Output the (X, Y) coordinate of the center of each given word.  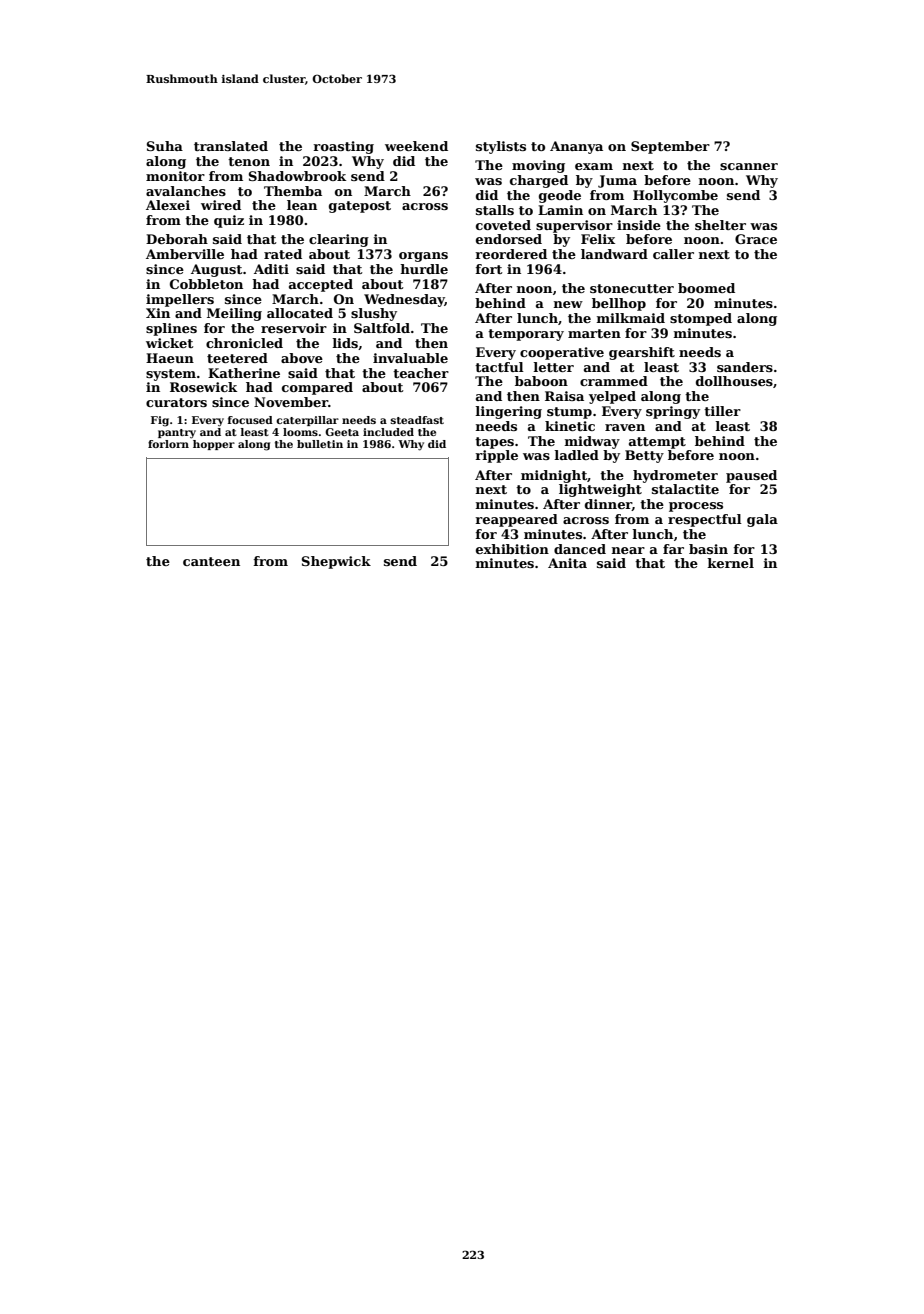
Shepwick (336, 562)
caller (673, 254)
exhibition (512, 549)
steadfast (417, 420)
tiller (722, 411)
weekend (416, 146)
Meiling (234, 314)
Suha (165, 146)
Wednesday (404, 300)
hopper (214, 445)
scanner (749, 166)
